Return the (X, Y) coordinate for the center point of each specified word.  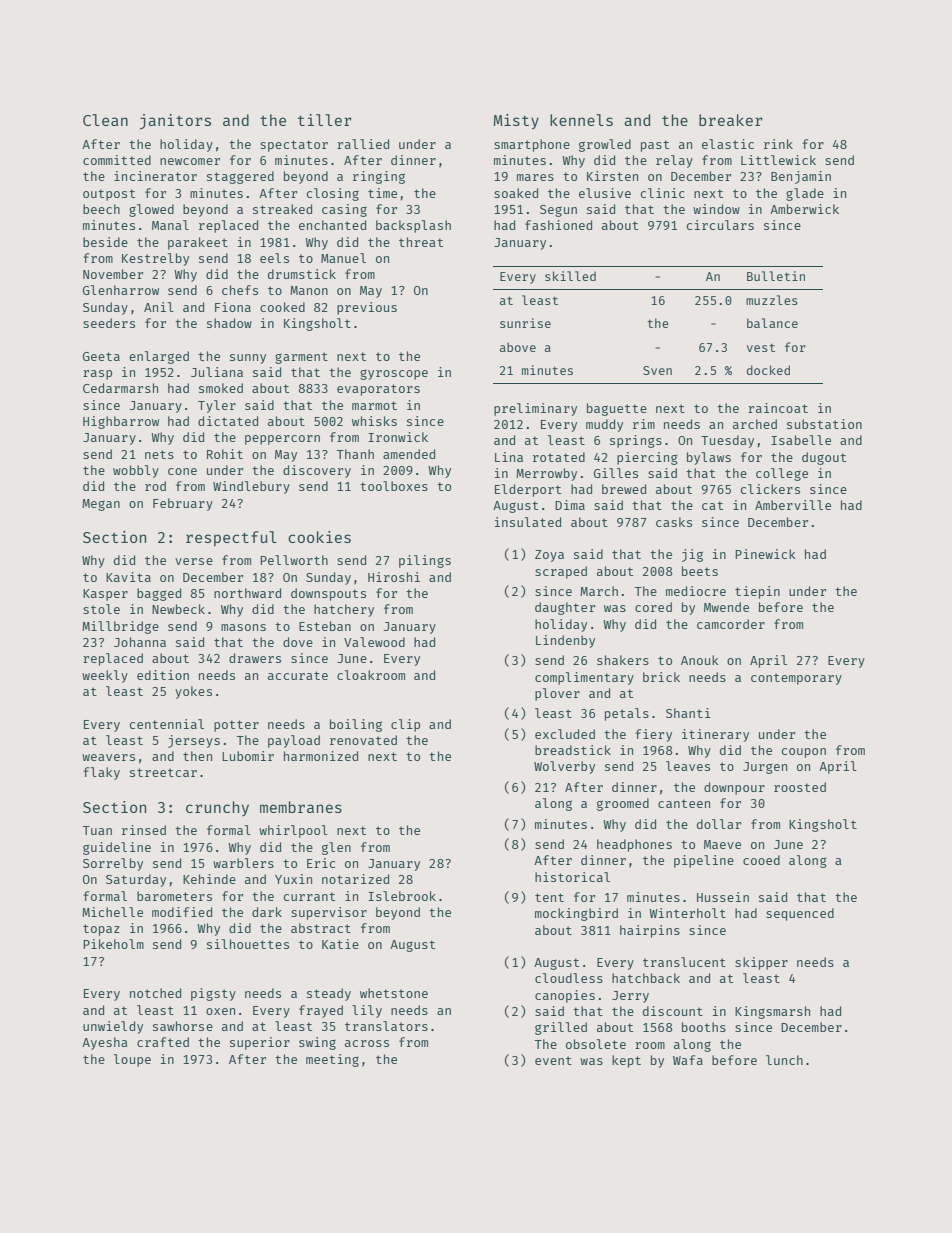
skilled (570, 276)
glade (805, 194)
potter (236, 726)
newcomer (190, 161)
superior (260, 1043)
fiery (653, 735)
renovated (363, 740)
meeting (332, 1060)
